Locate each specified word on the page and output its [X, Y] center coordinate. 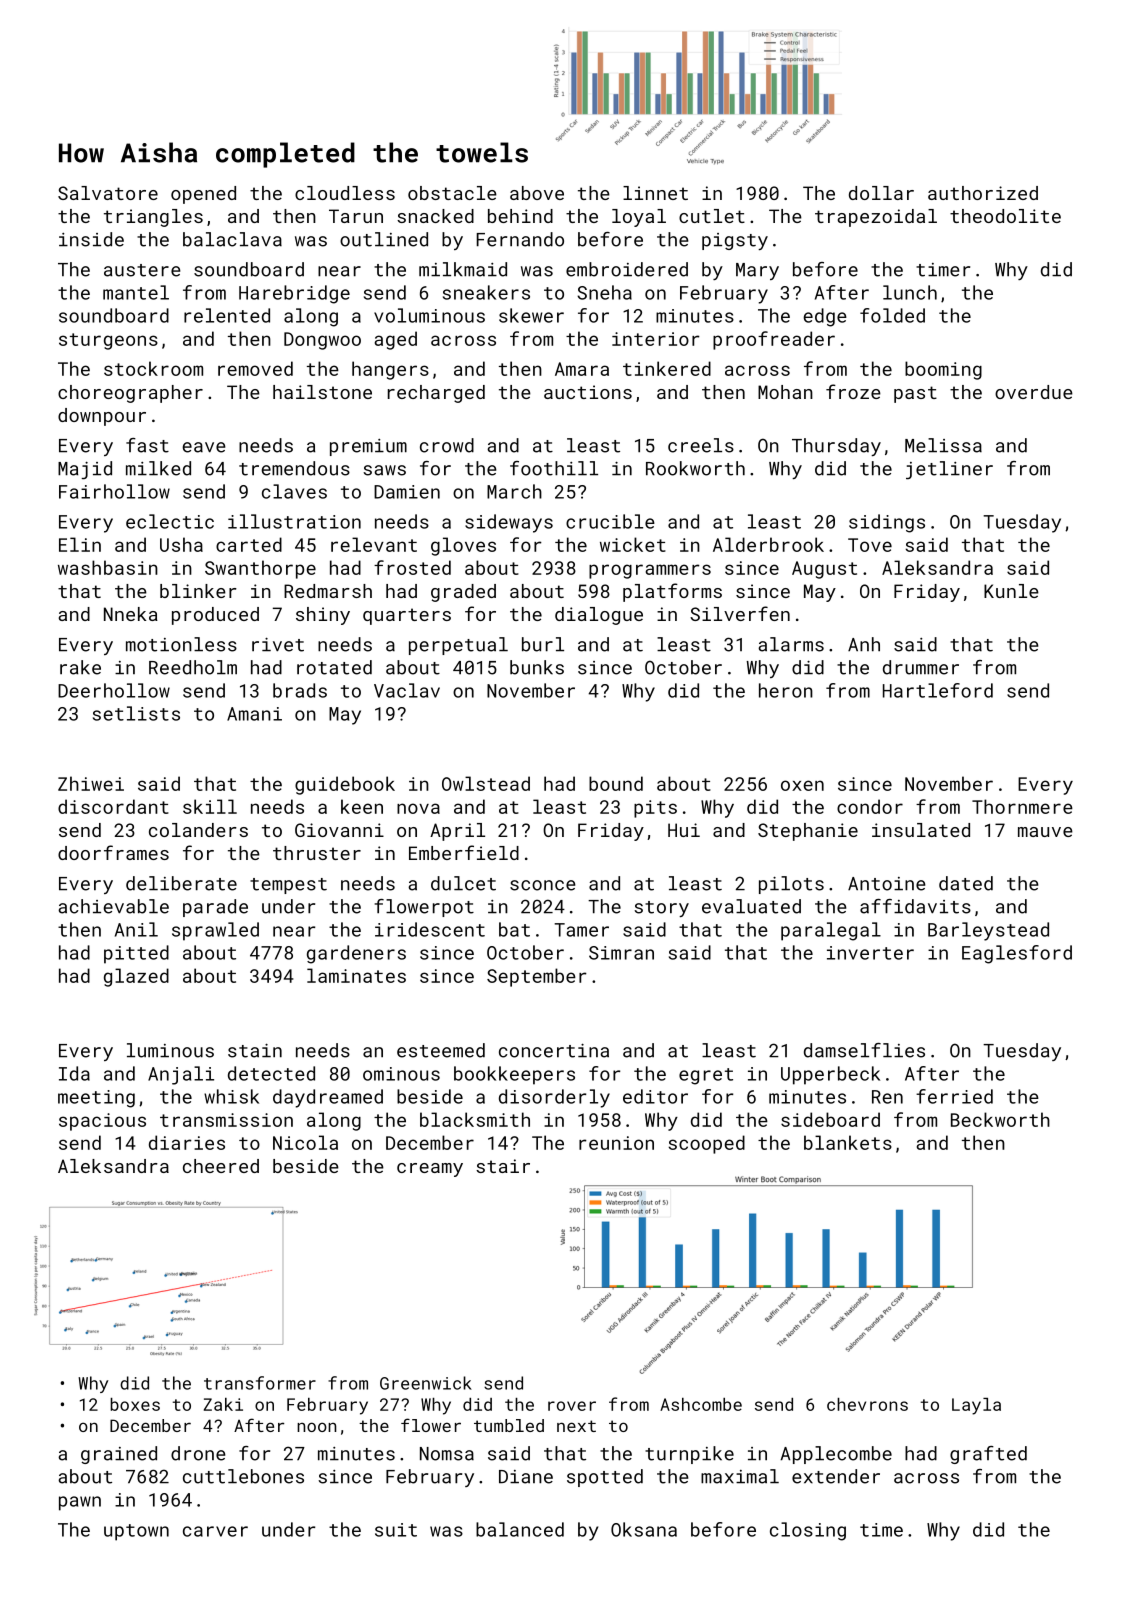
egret [706, 1076]
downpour [102, 417]
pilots [791, 885]
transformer [260, 1383]
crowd [447, 445]
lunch [910, 292]
